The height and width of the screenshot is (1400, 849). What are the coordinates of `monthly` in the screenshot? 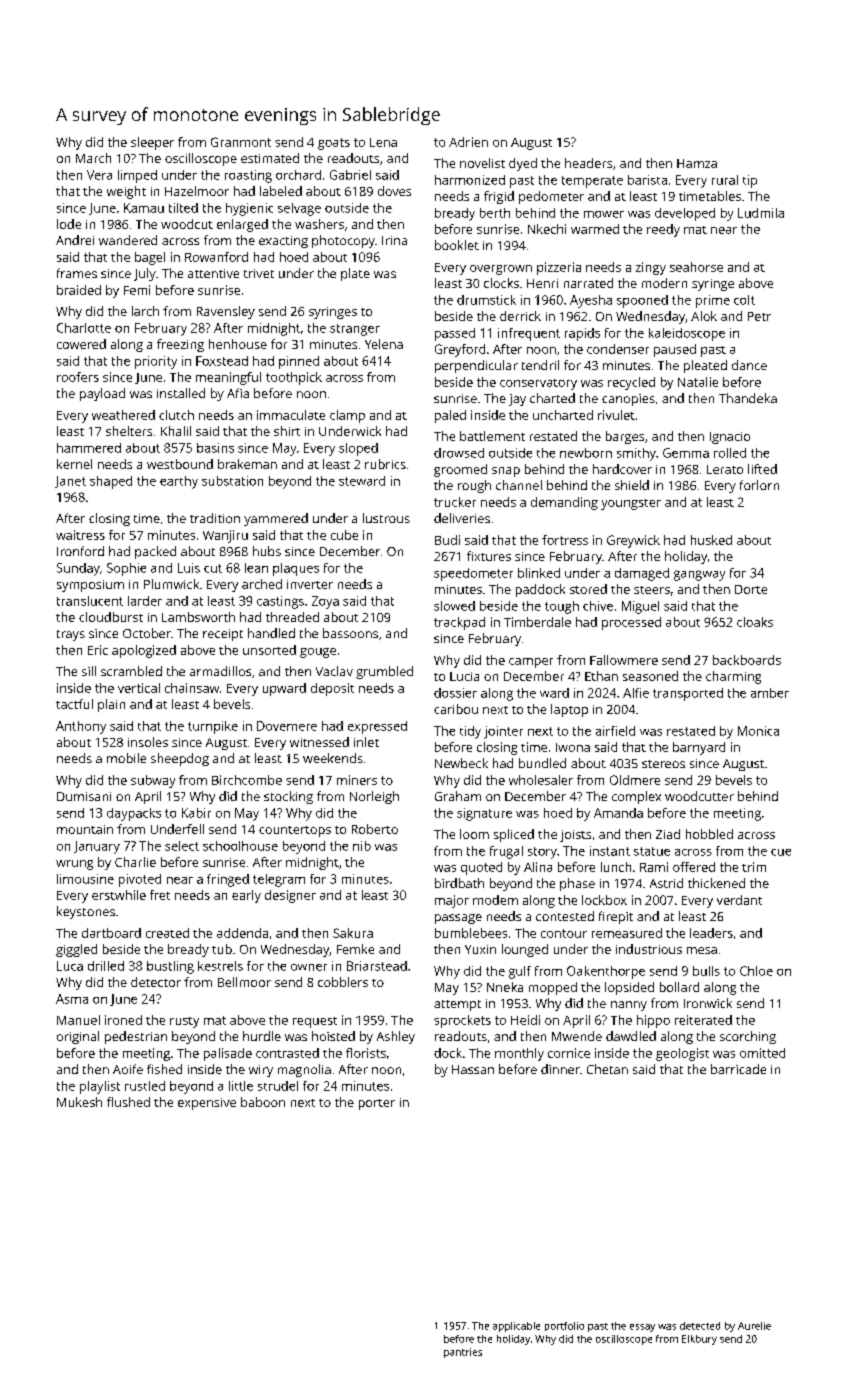 It's located at (519, 1054).
